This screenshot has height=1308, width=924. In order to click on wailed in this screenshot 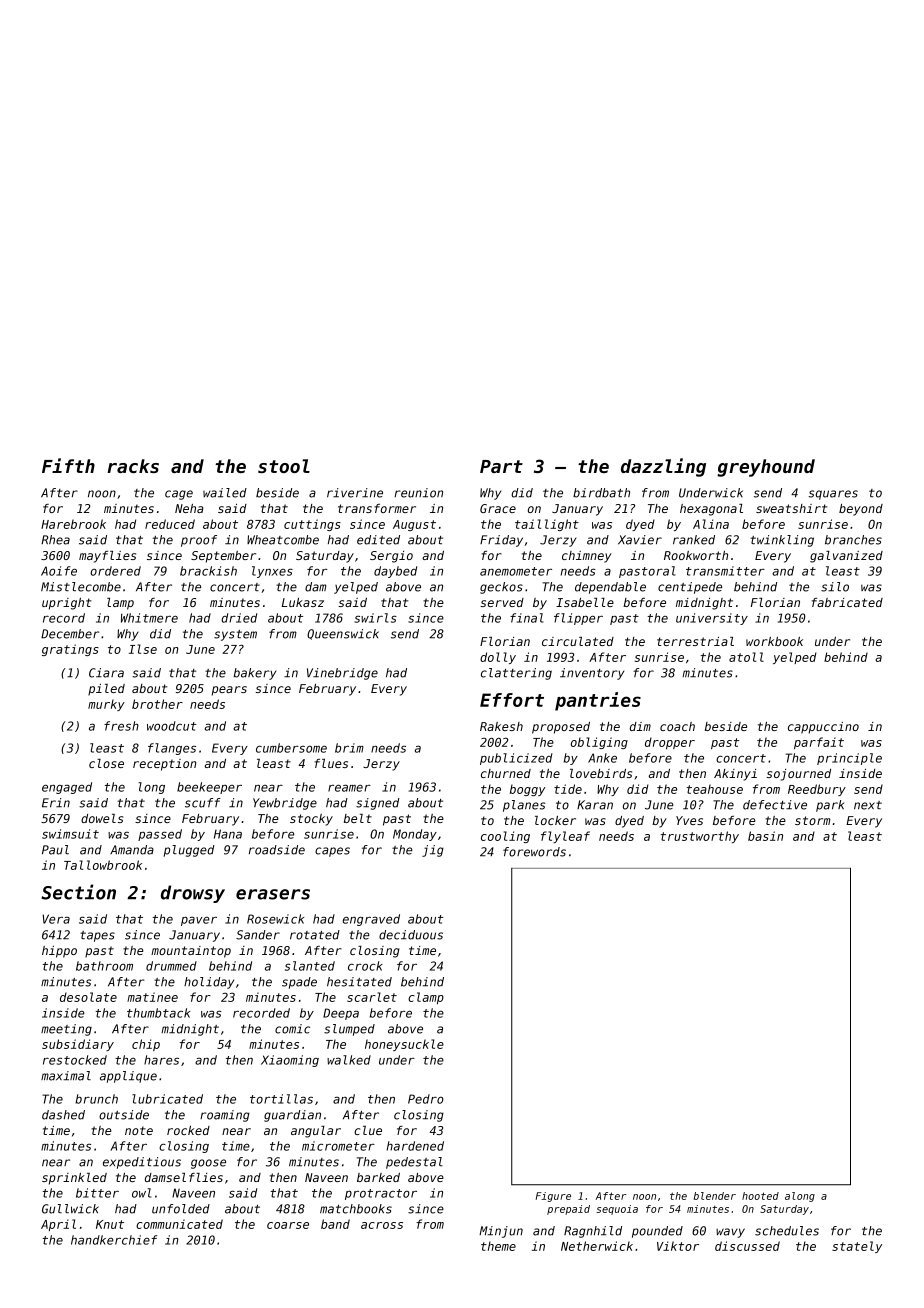, I will do `click(225, 493)`.
